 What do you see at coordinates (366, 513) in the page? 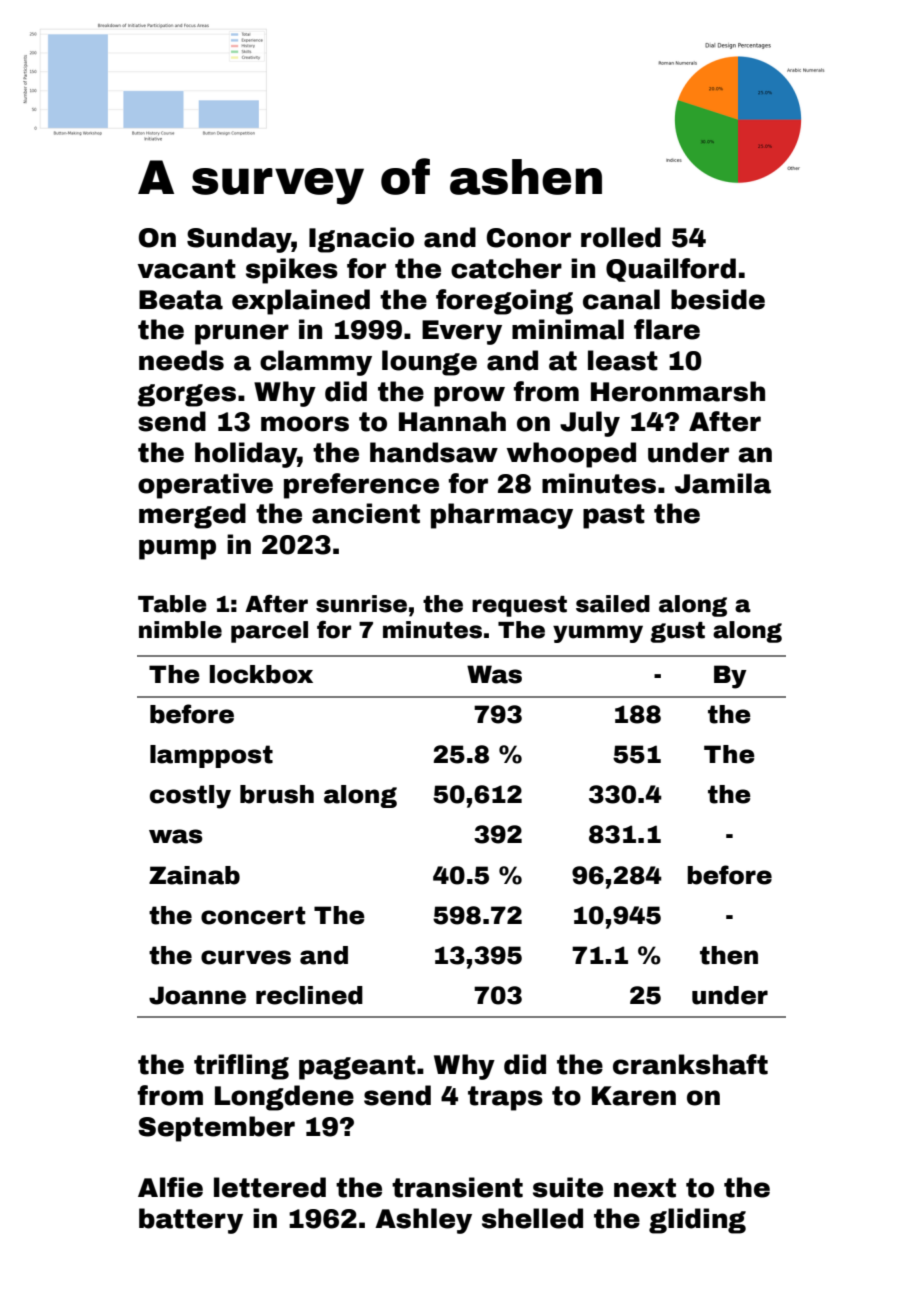
I see `ancient` at bounding box center [366, 513].
